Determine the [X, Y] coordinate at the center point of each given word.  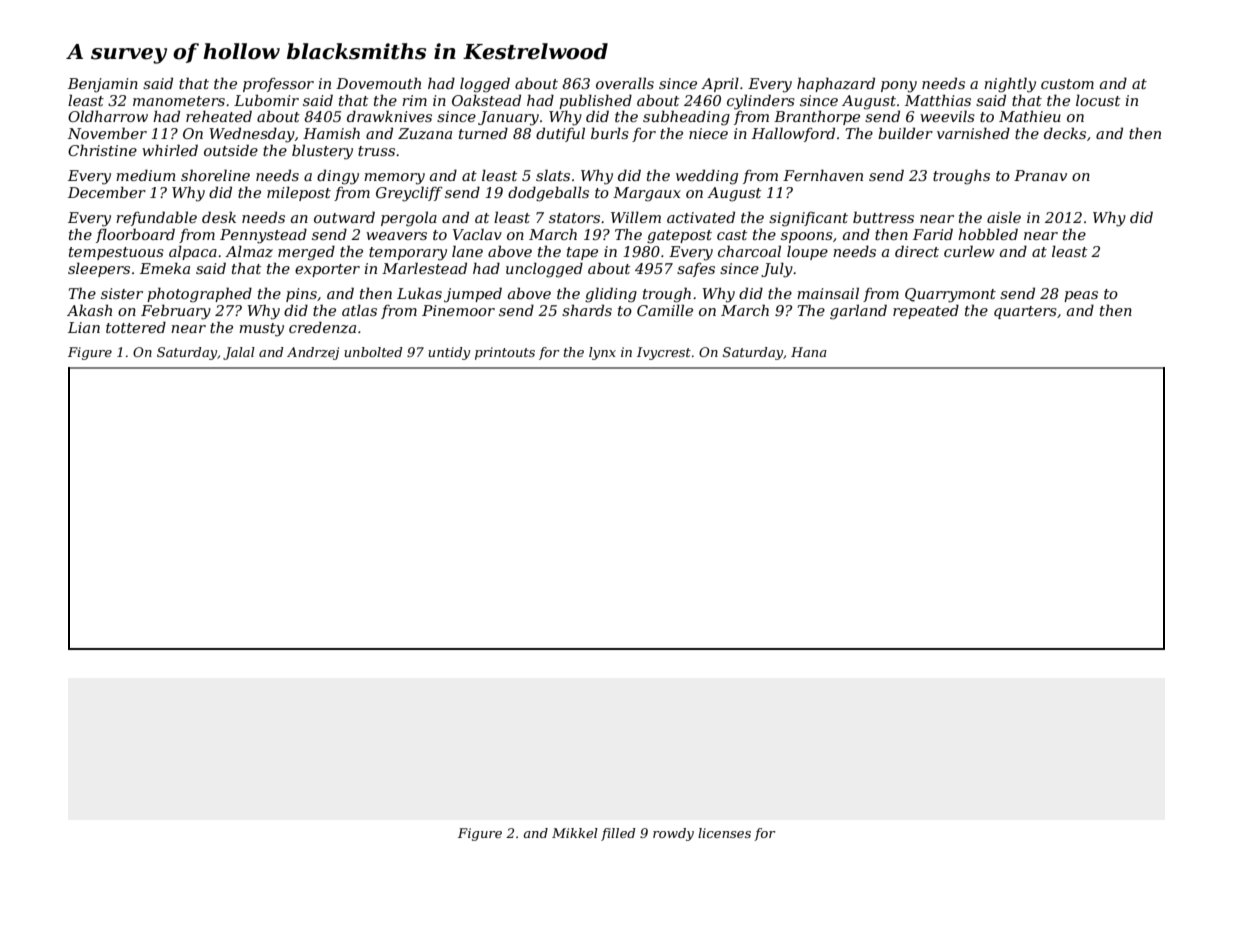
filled [618, 834]
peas [1081, 296]
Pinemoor [458, 310]
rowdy [673, 834]
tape [582, 253]
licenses [724, 833]
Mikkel [575, 833]
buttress [883, 217]
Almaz [249, 251]
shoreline [215, 175]
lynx [602, 353]
